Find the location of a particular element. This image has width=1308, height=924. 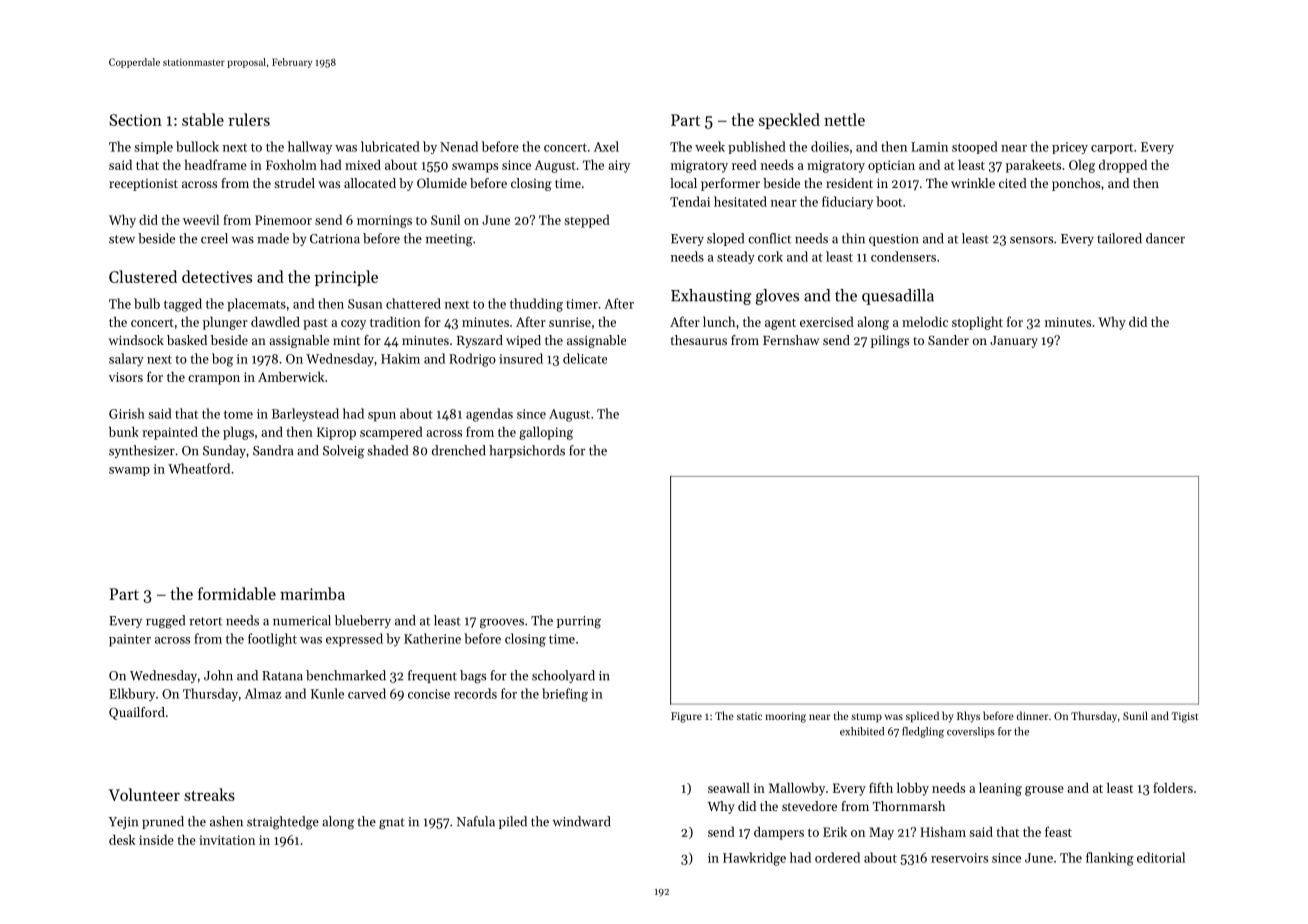

Fernshaw is located at coordinates (791, 340).
